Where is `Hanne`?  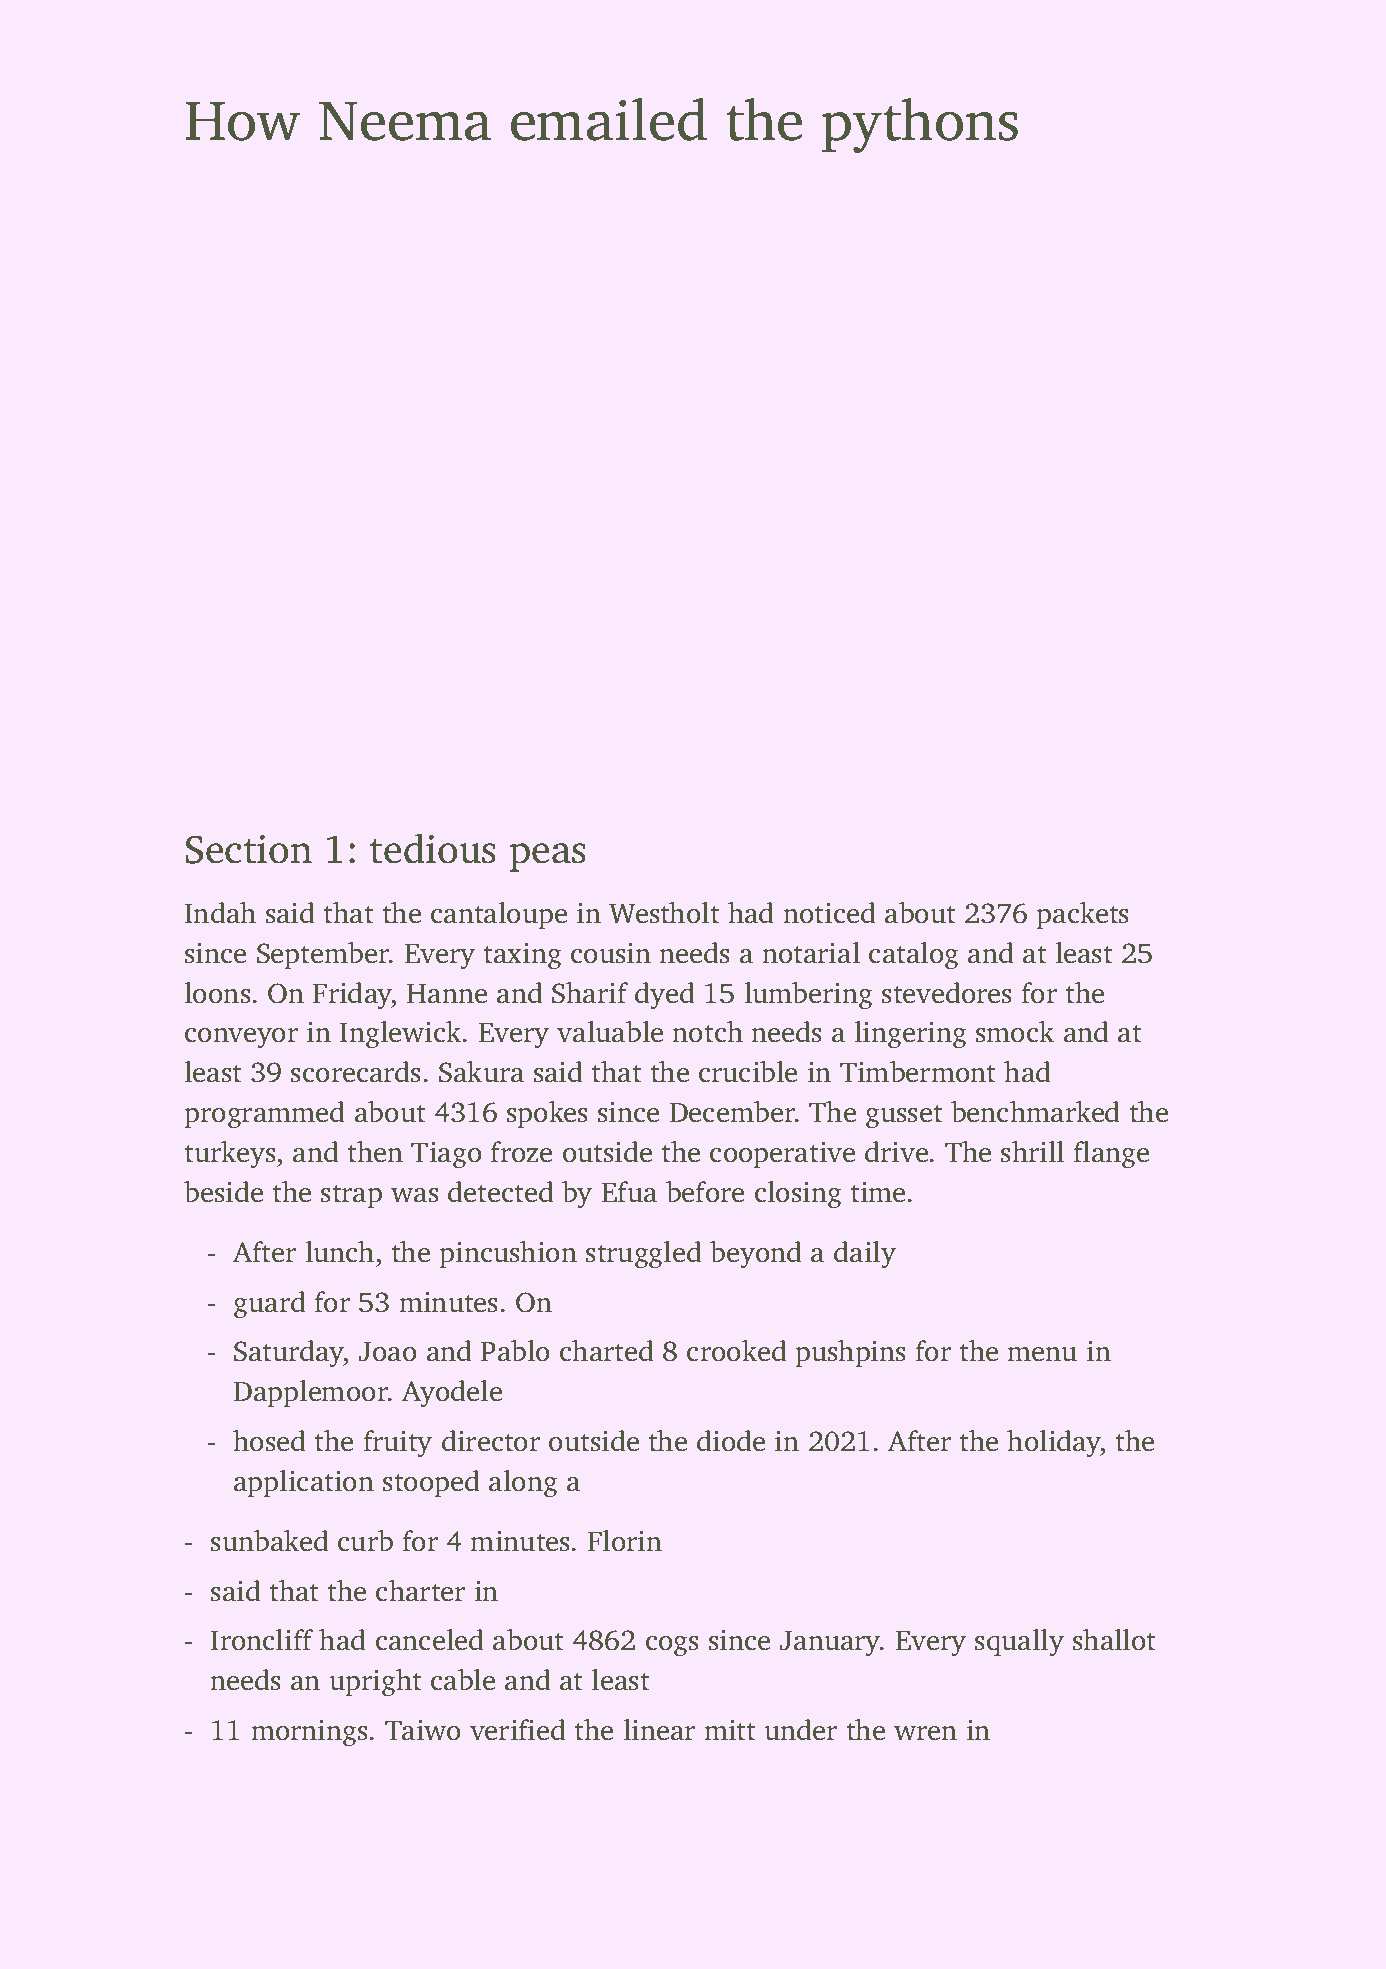
Hanne is located at coordinates (447, 994).
